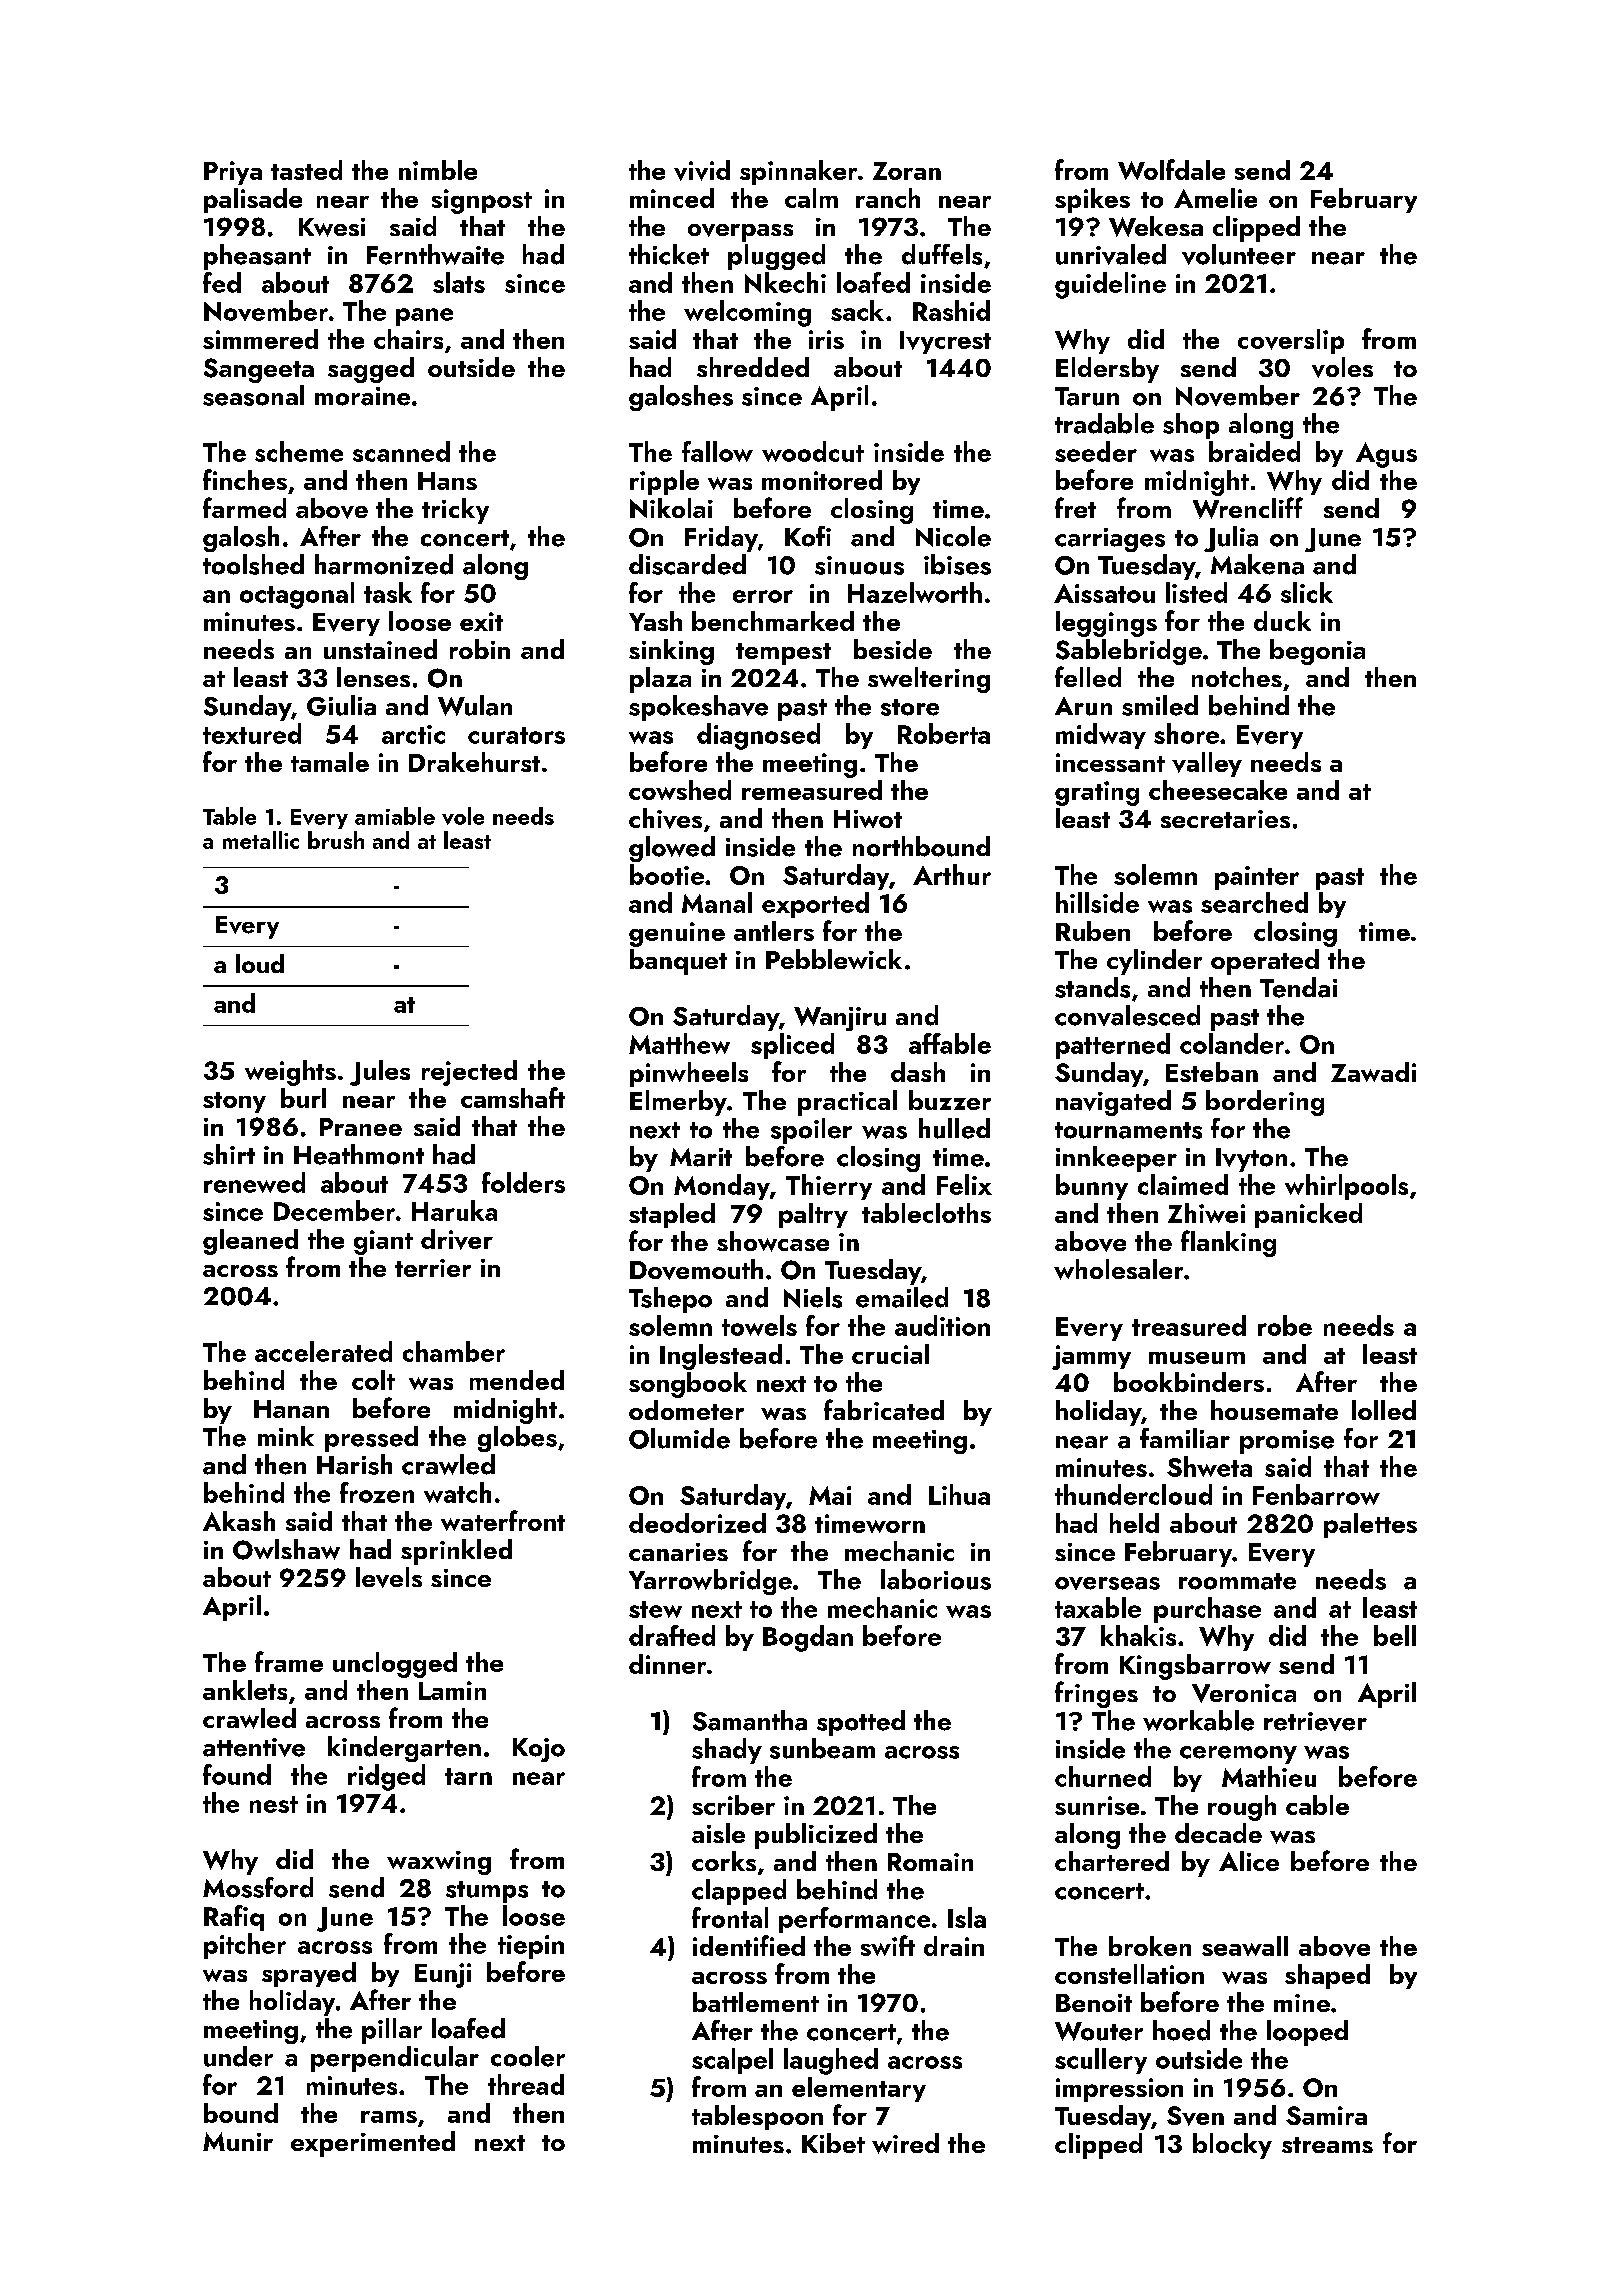 This page has width=1620, height=2292. Describe the element at coordinates (233, 173) in the page. I see `Priya` at that location.
